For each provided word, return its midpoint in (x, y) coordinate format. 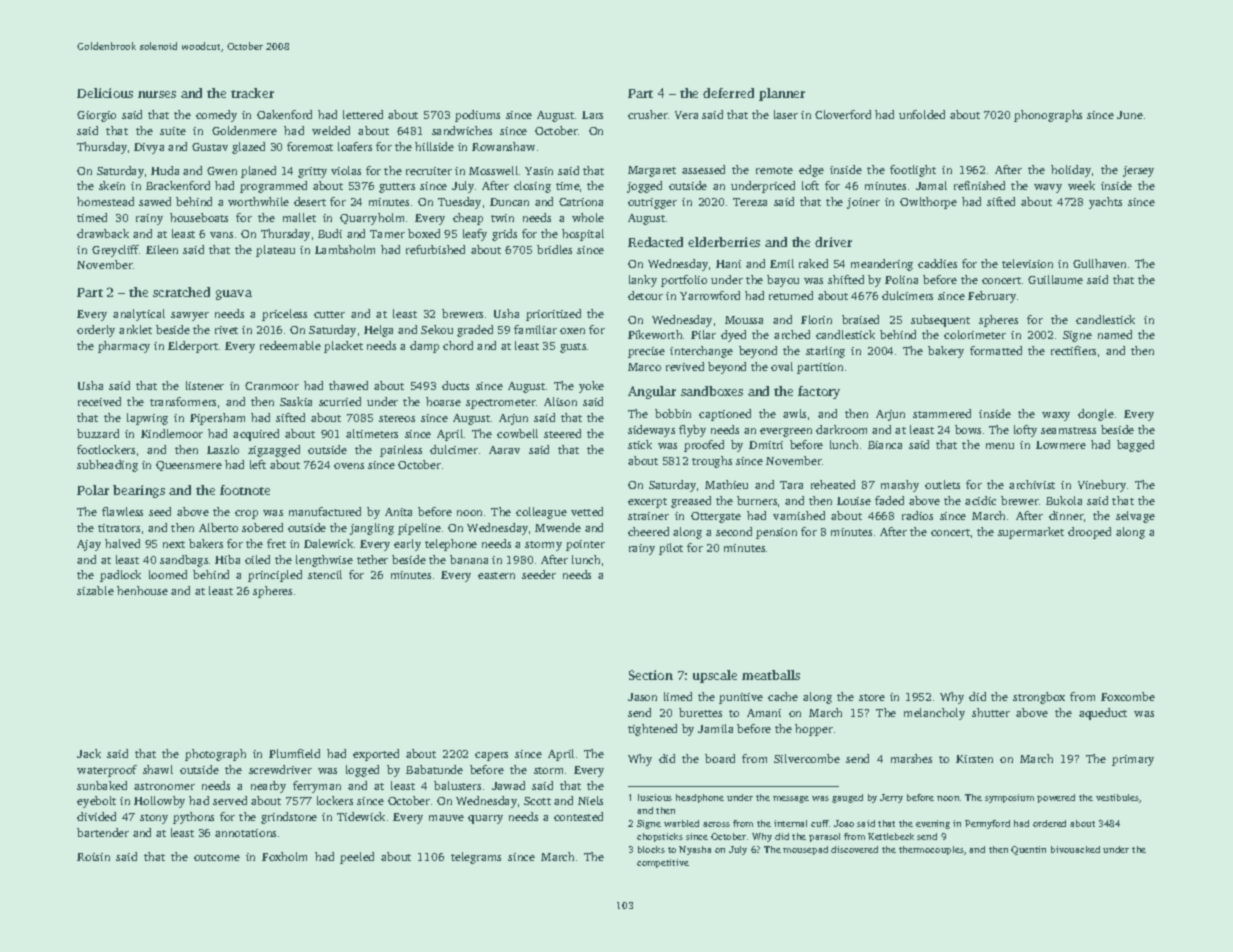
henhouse (142, 590)
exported (376, 755)
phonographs (1048, 116)
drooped (1089, 533)
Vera (686, 115)
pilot (671, 549)
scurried (340, 401)
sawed (155, 201)
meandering (882, 265)
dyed (733, 336)
